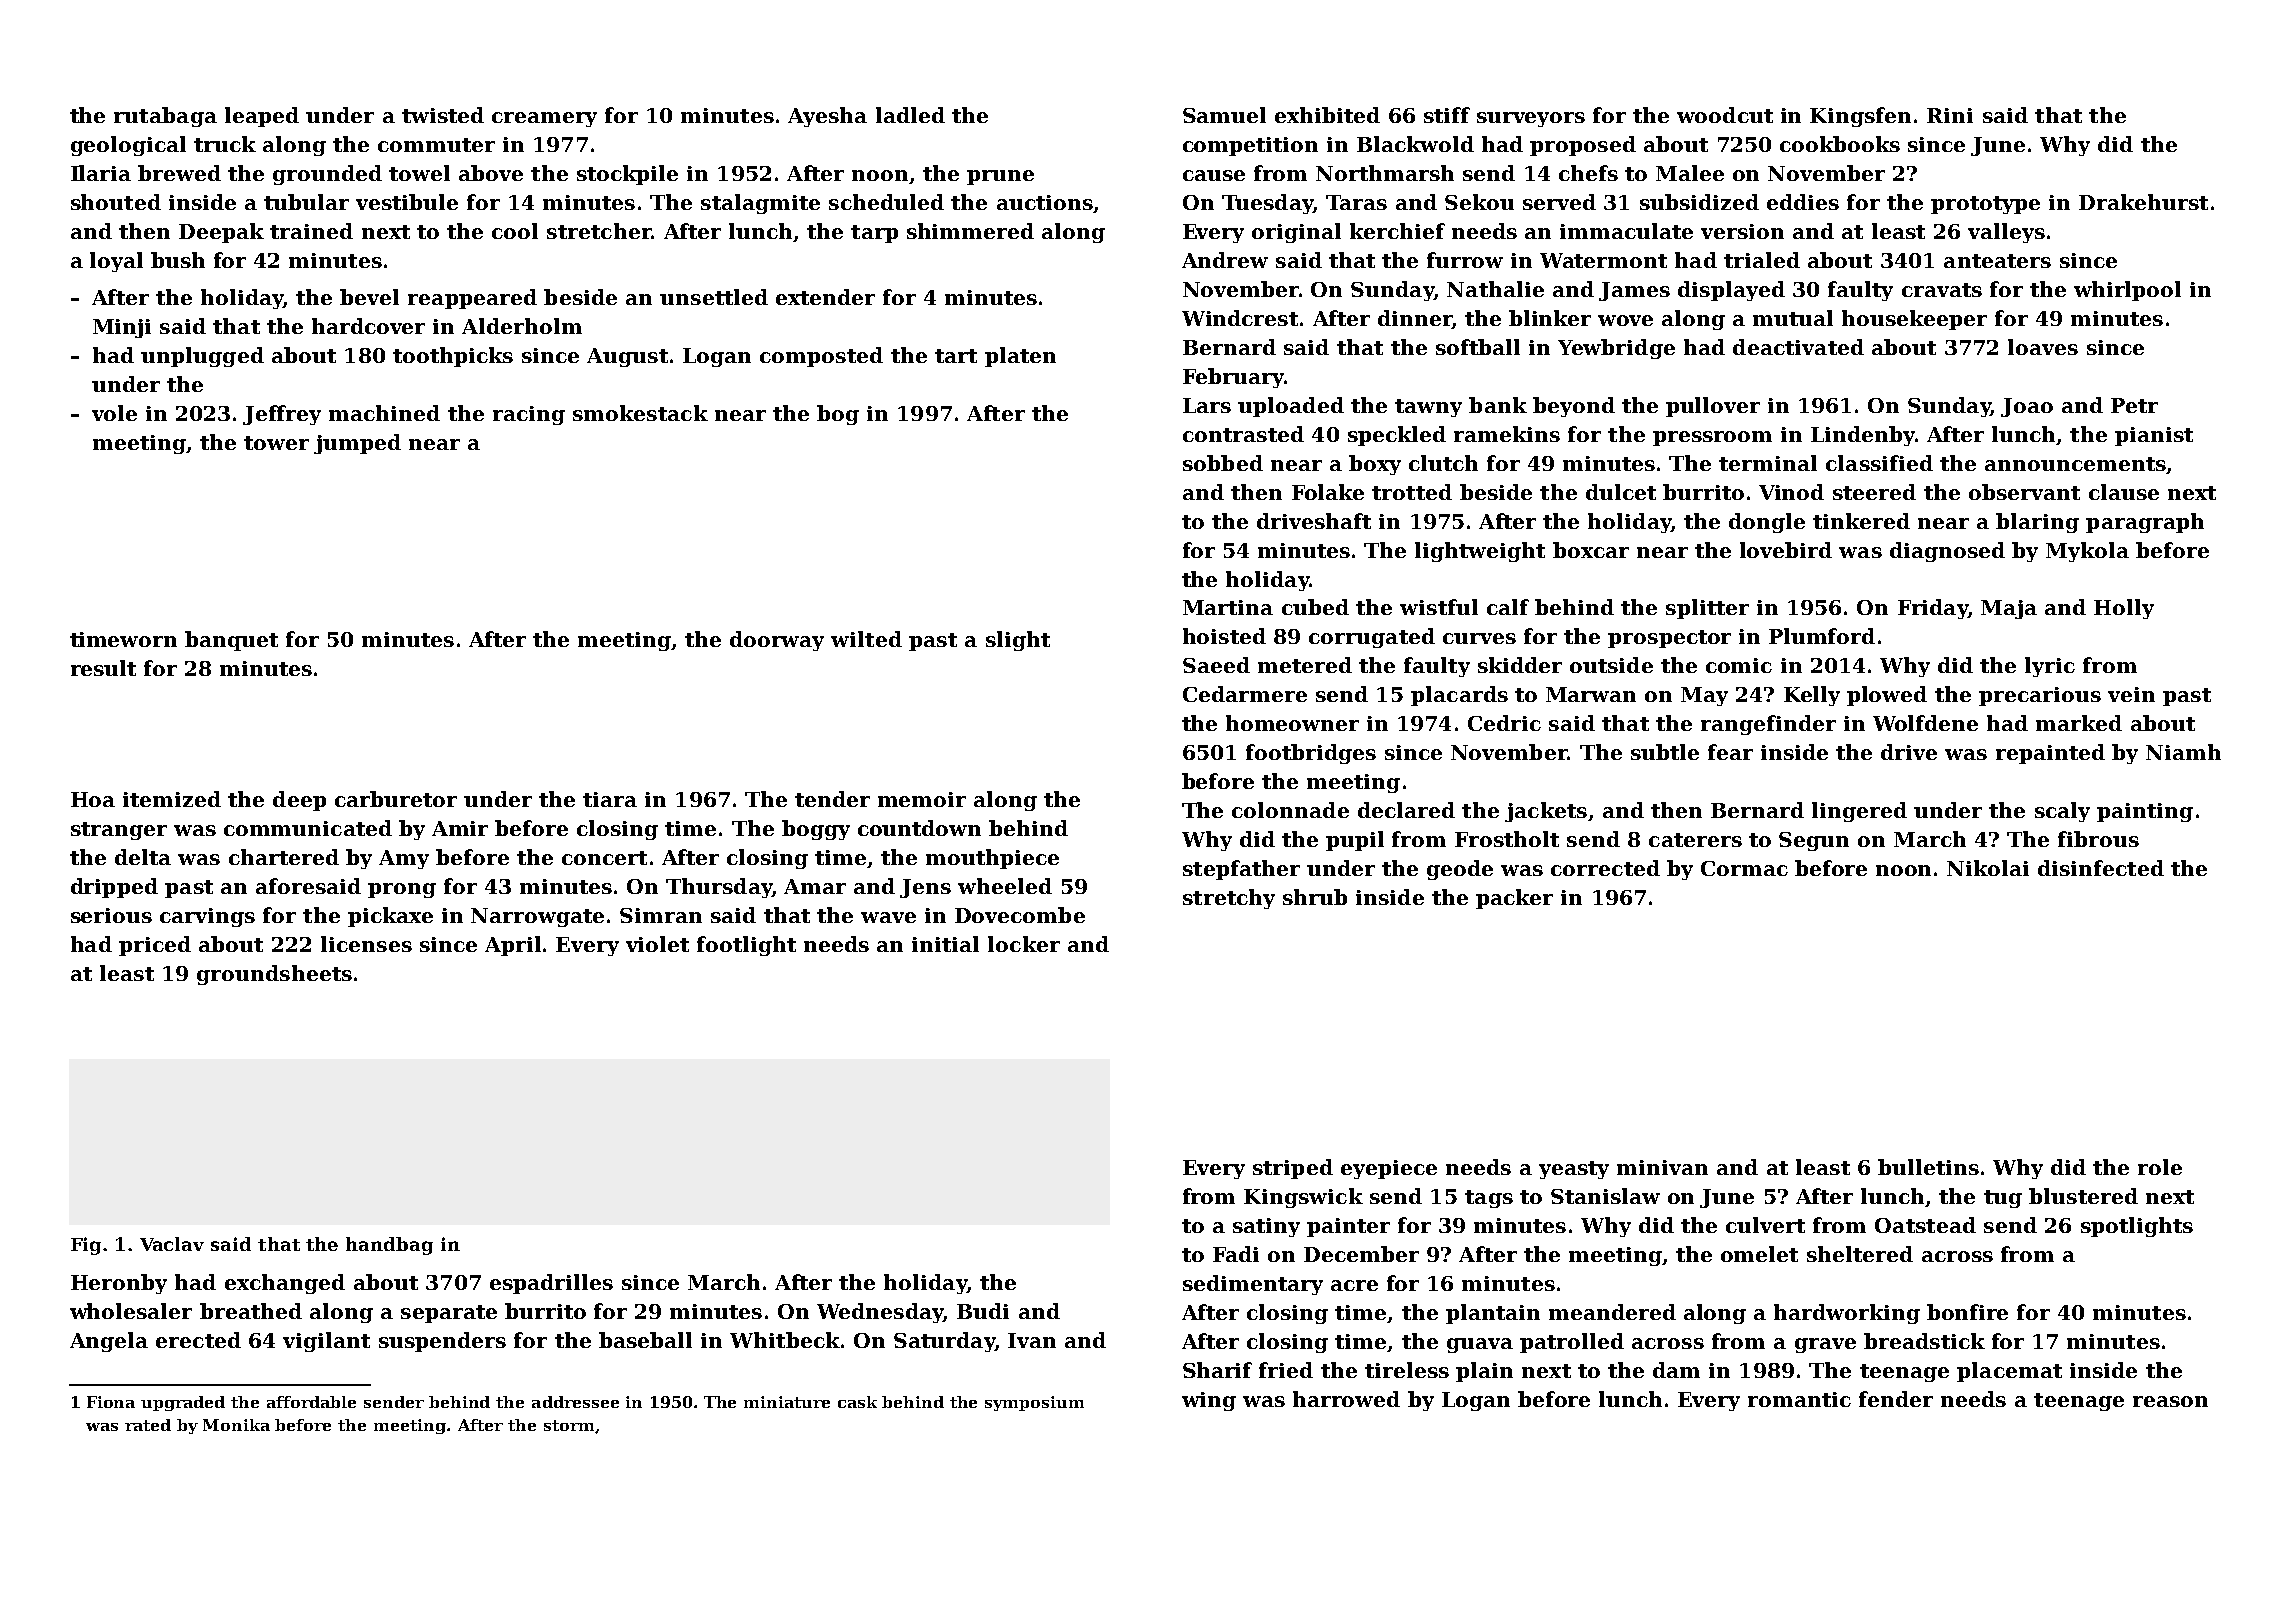 The image size is (2292, 1620). Describe the element at coordinates (816, 830) in the screenshot. I see `boggy` at that location.
